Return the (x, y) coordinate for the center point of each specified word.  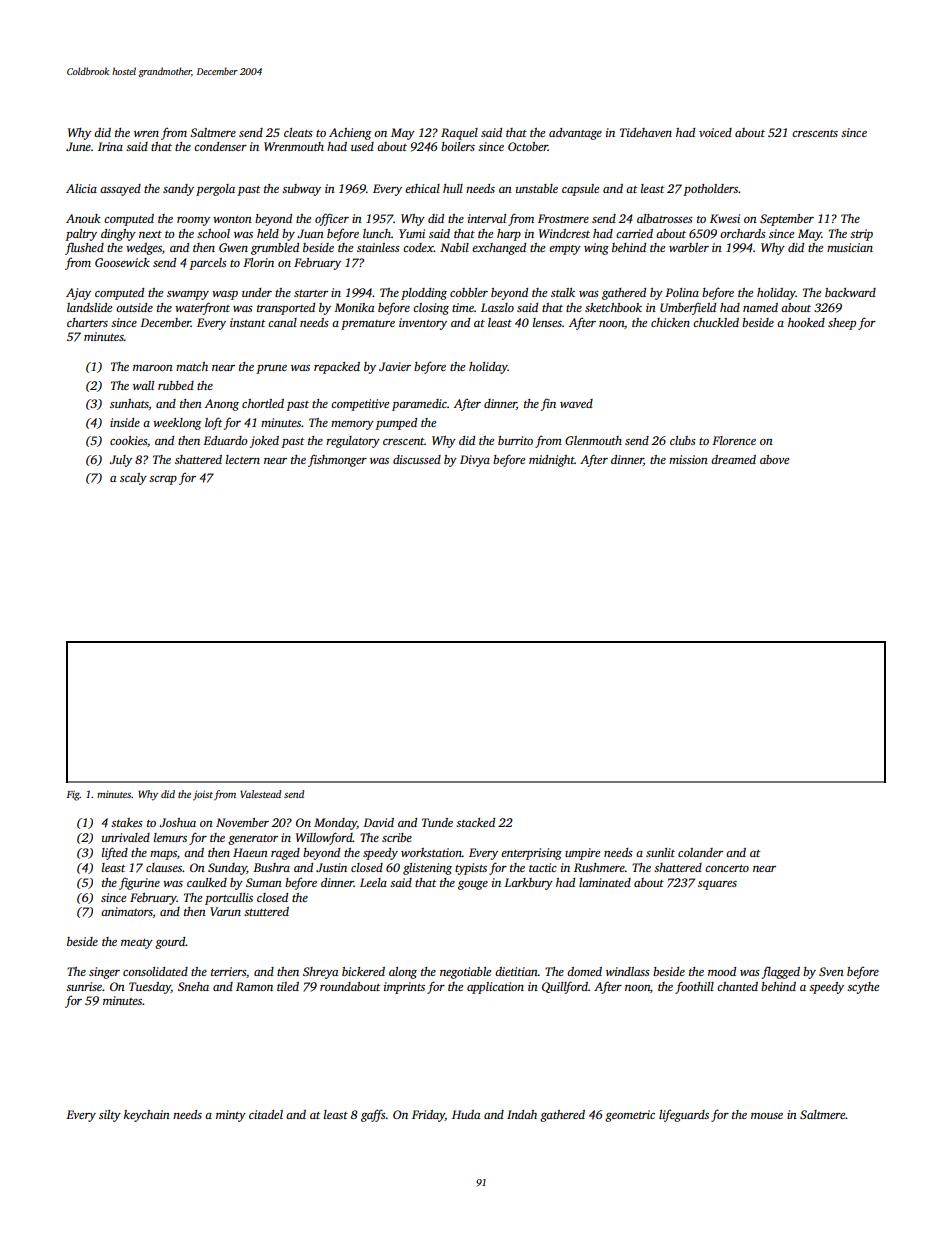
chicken (670, 322)
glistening (427, 869)
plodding (424, 294)
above (774, 459)
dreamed (733, 459)
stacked (475, 822)
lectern (243, 459)
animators (127, 911)
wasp (225, 295)
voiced (715, 132)
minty (231, 1116)
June (78, 146)
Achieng (350, 134)
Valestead (260, 794)
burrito (515, 440)
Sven (831, 971)
